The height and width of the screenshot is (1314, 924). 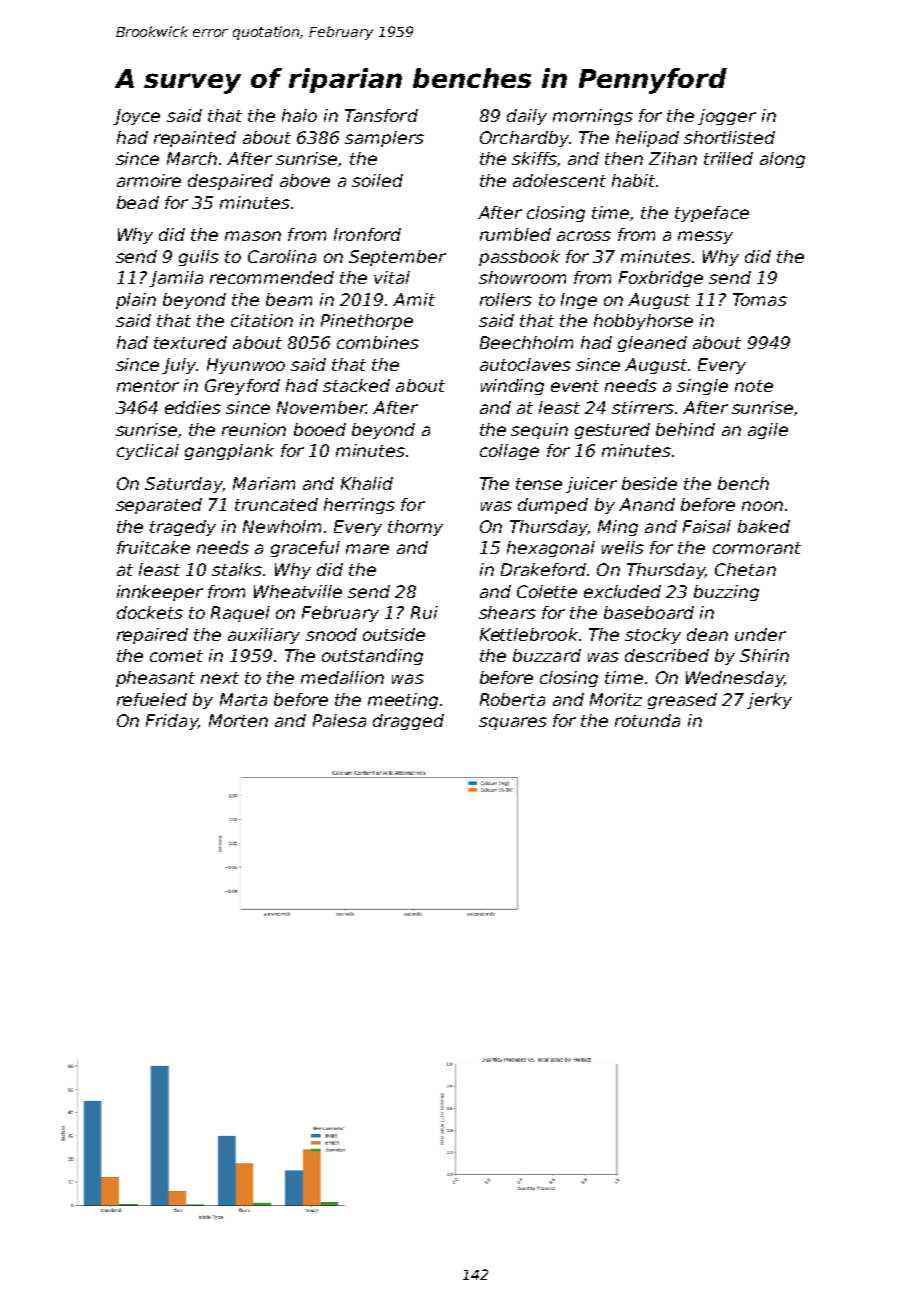 What do you see at coordinates (512, 387) in the screenshot?
I see `winding` at bounding box center [512, 387].
